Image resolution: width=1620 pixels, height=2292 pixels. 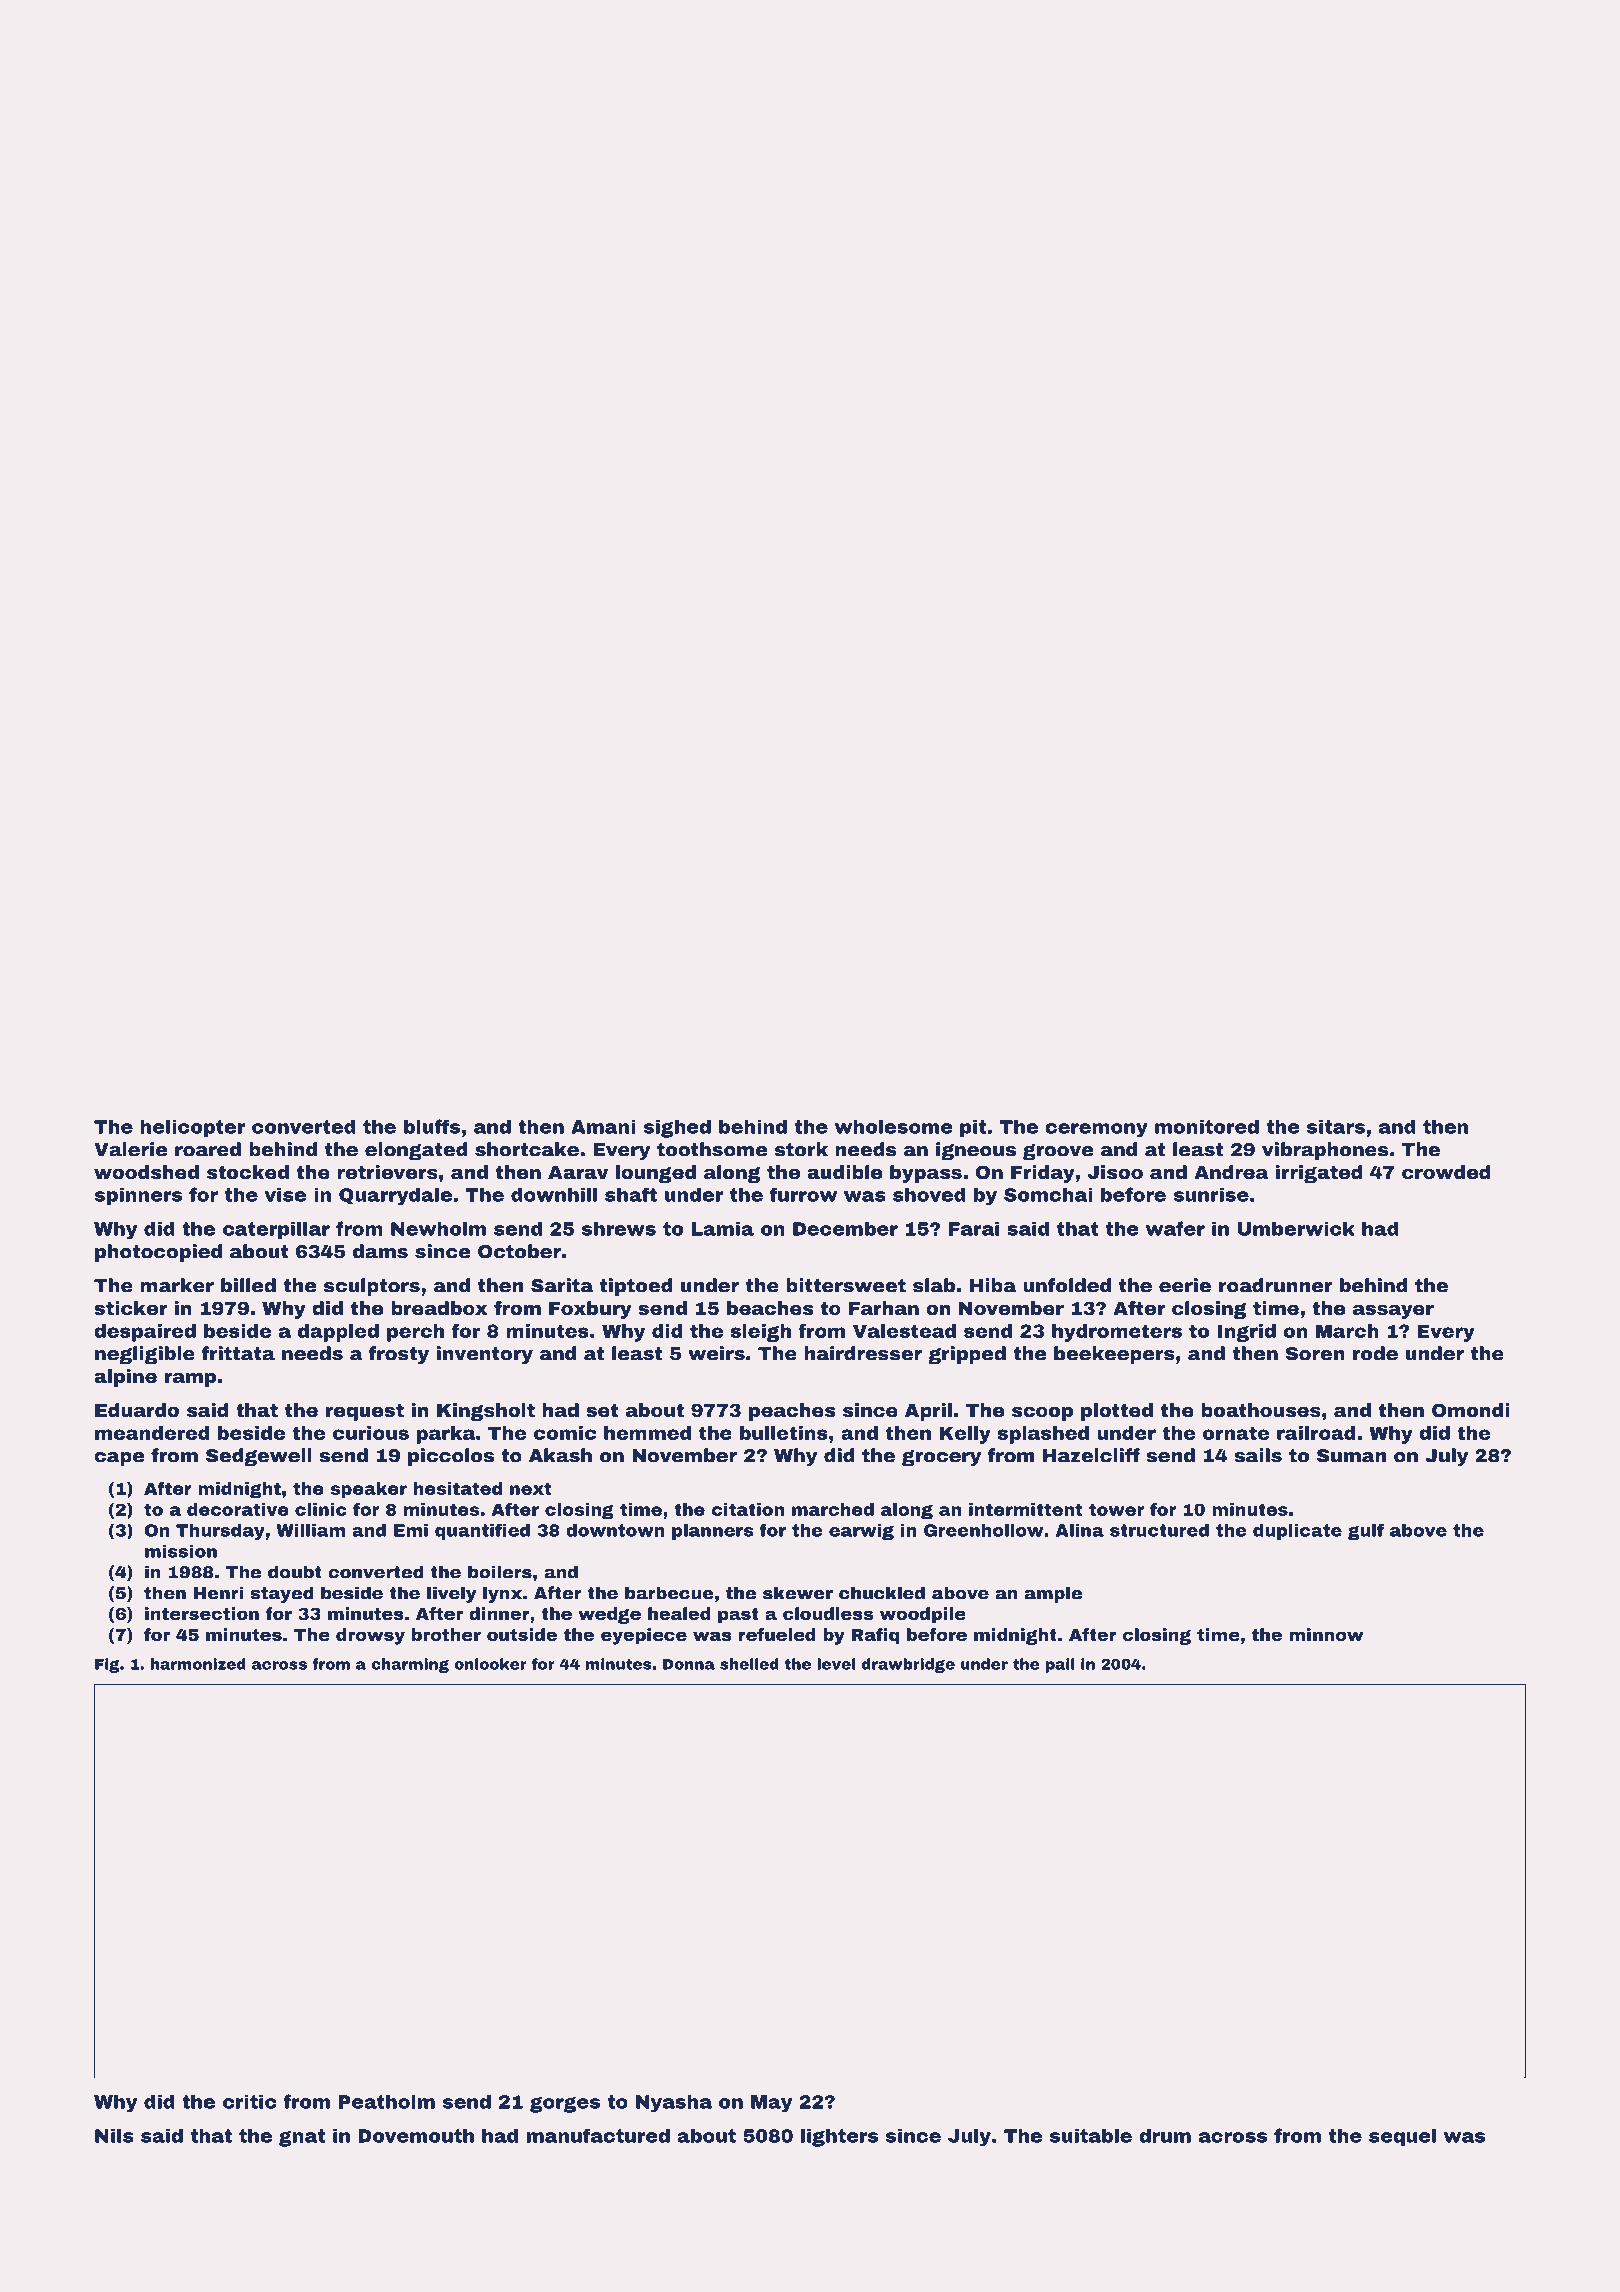 I want to click on Hiba, so click(x=993, y=1285).
